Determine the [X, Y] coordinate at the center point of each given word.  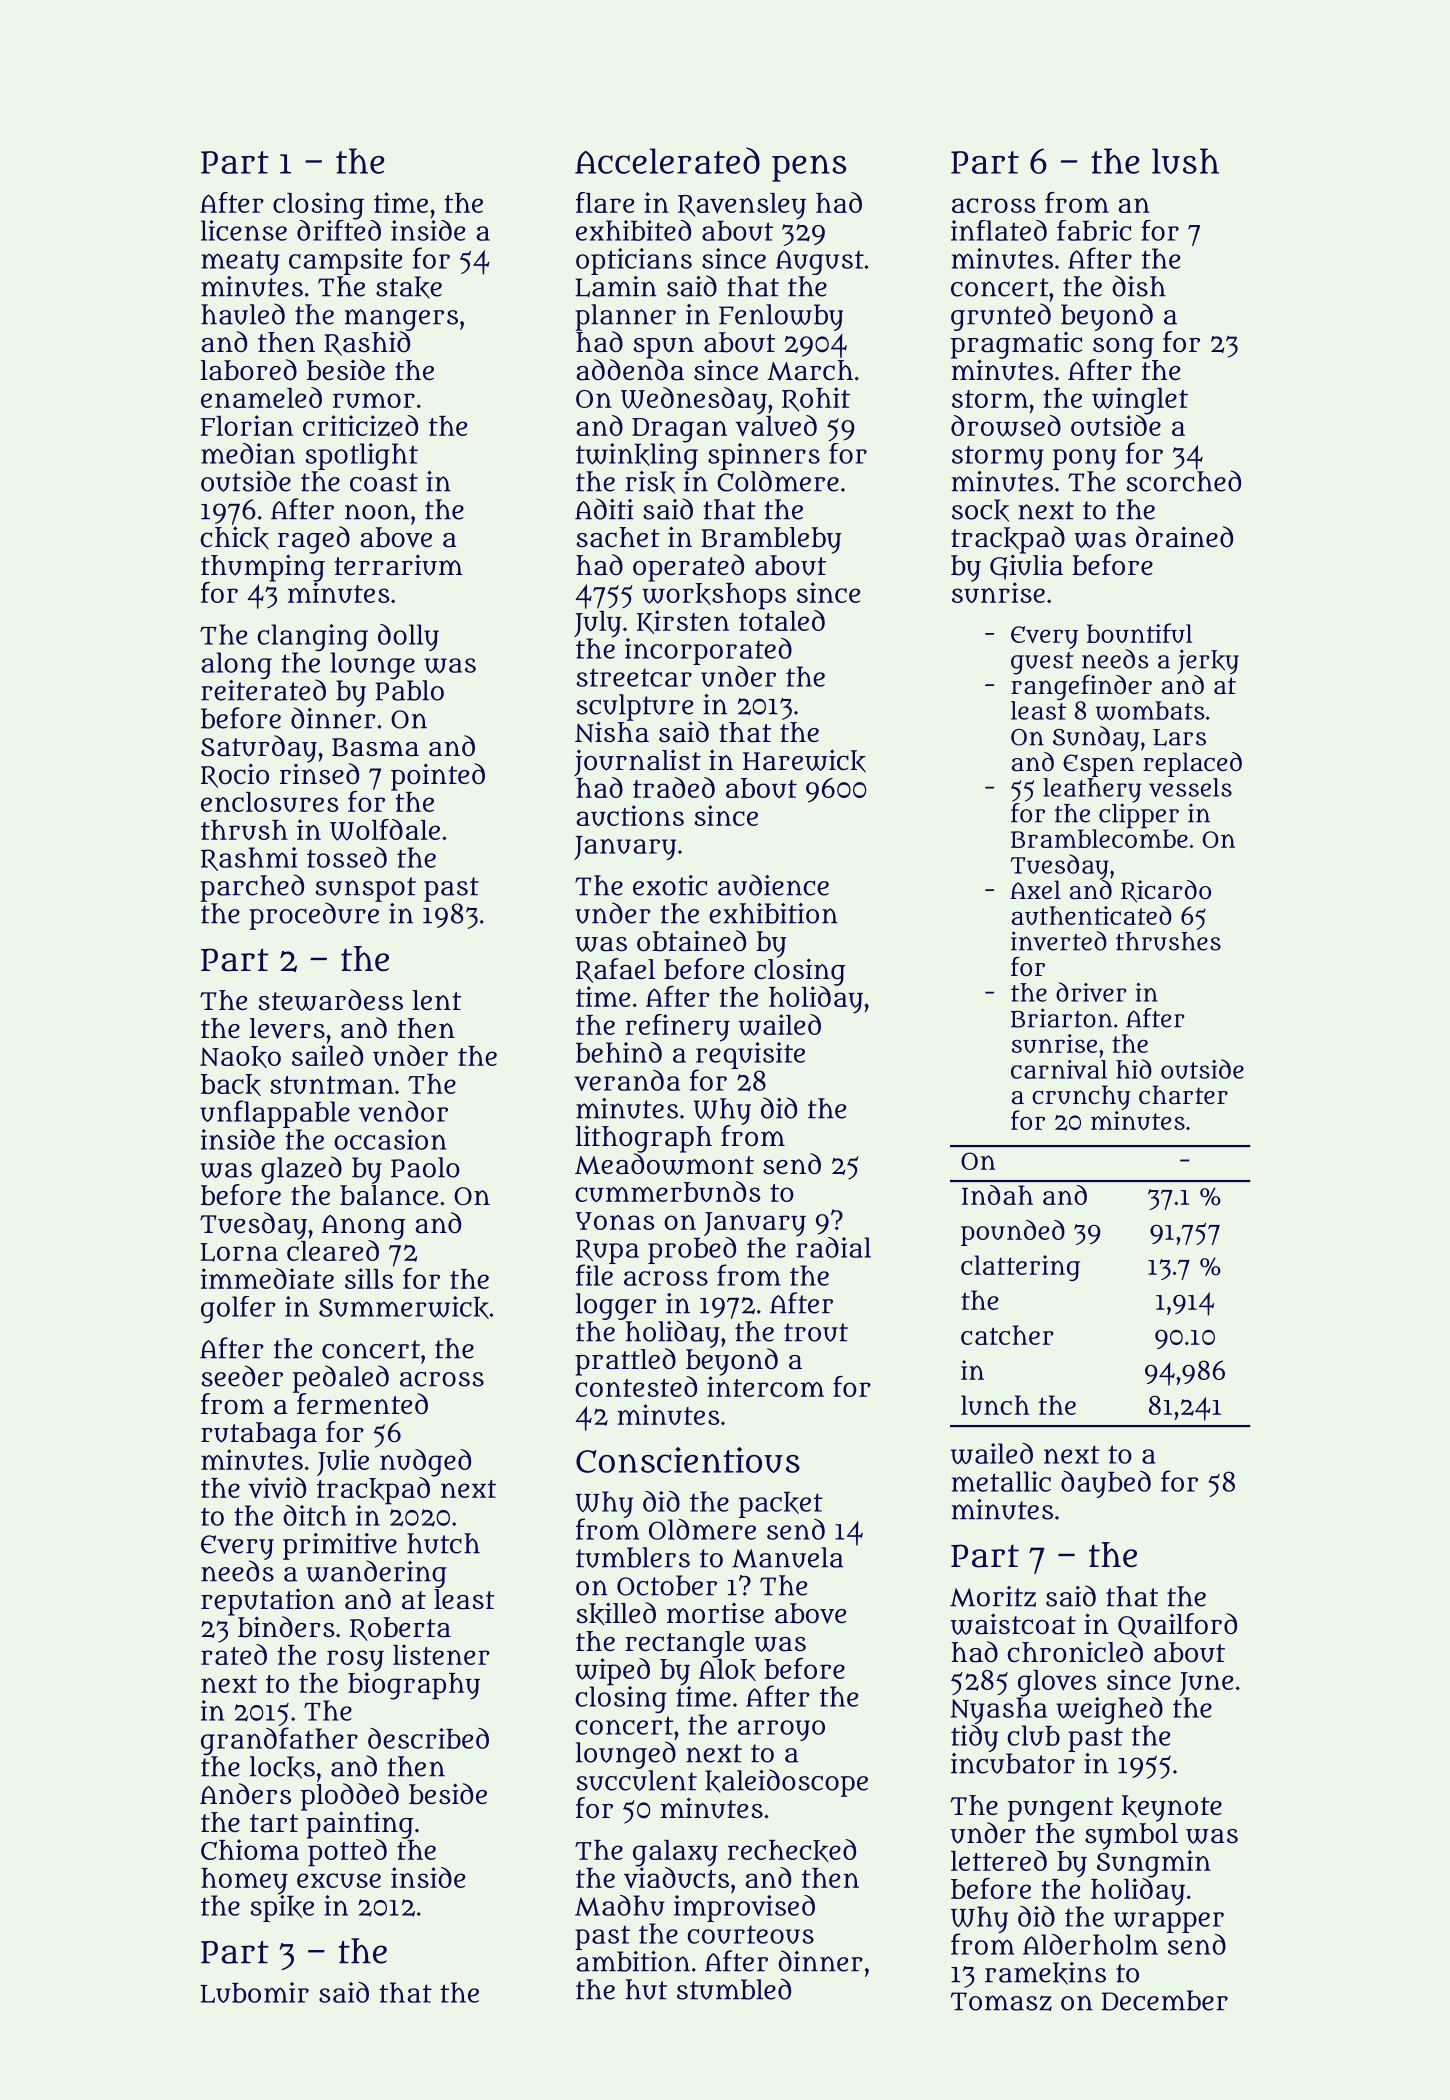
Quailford [1177, 1625]
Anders [245, 1794]
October [667, 1585]
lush [1185, 161]
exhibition [773, 913]
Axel [1035, 889]
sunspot [365, 889]
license [244, 230]
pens [809, 168]
